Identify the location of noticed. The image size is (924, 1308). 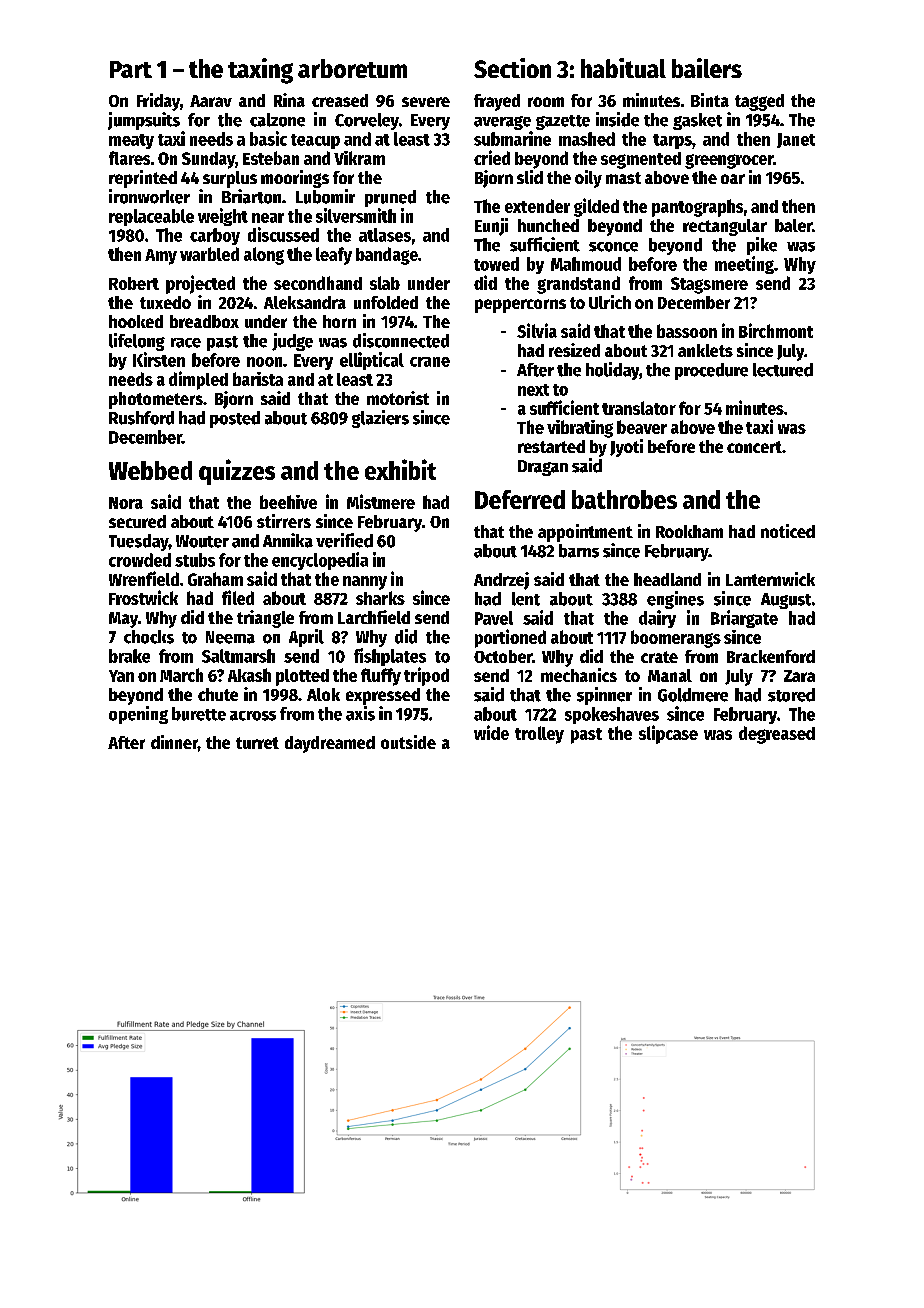
(788, 531).
